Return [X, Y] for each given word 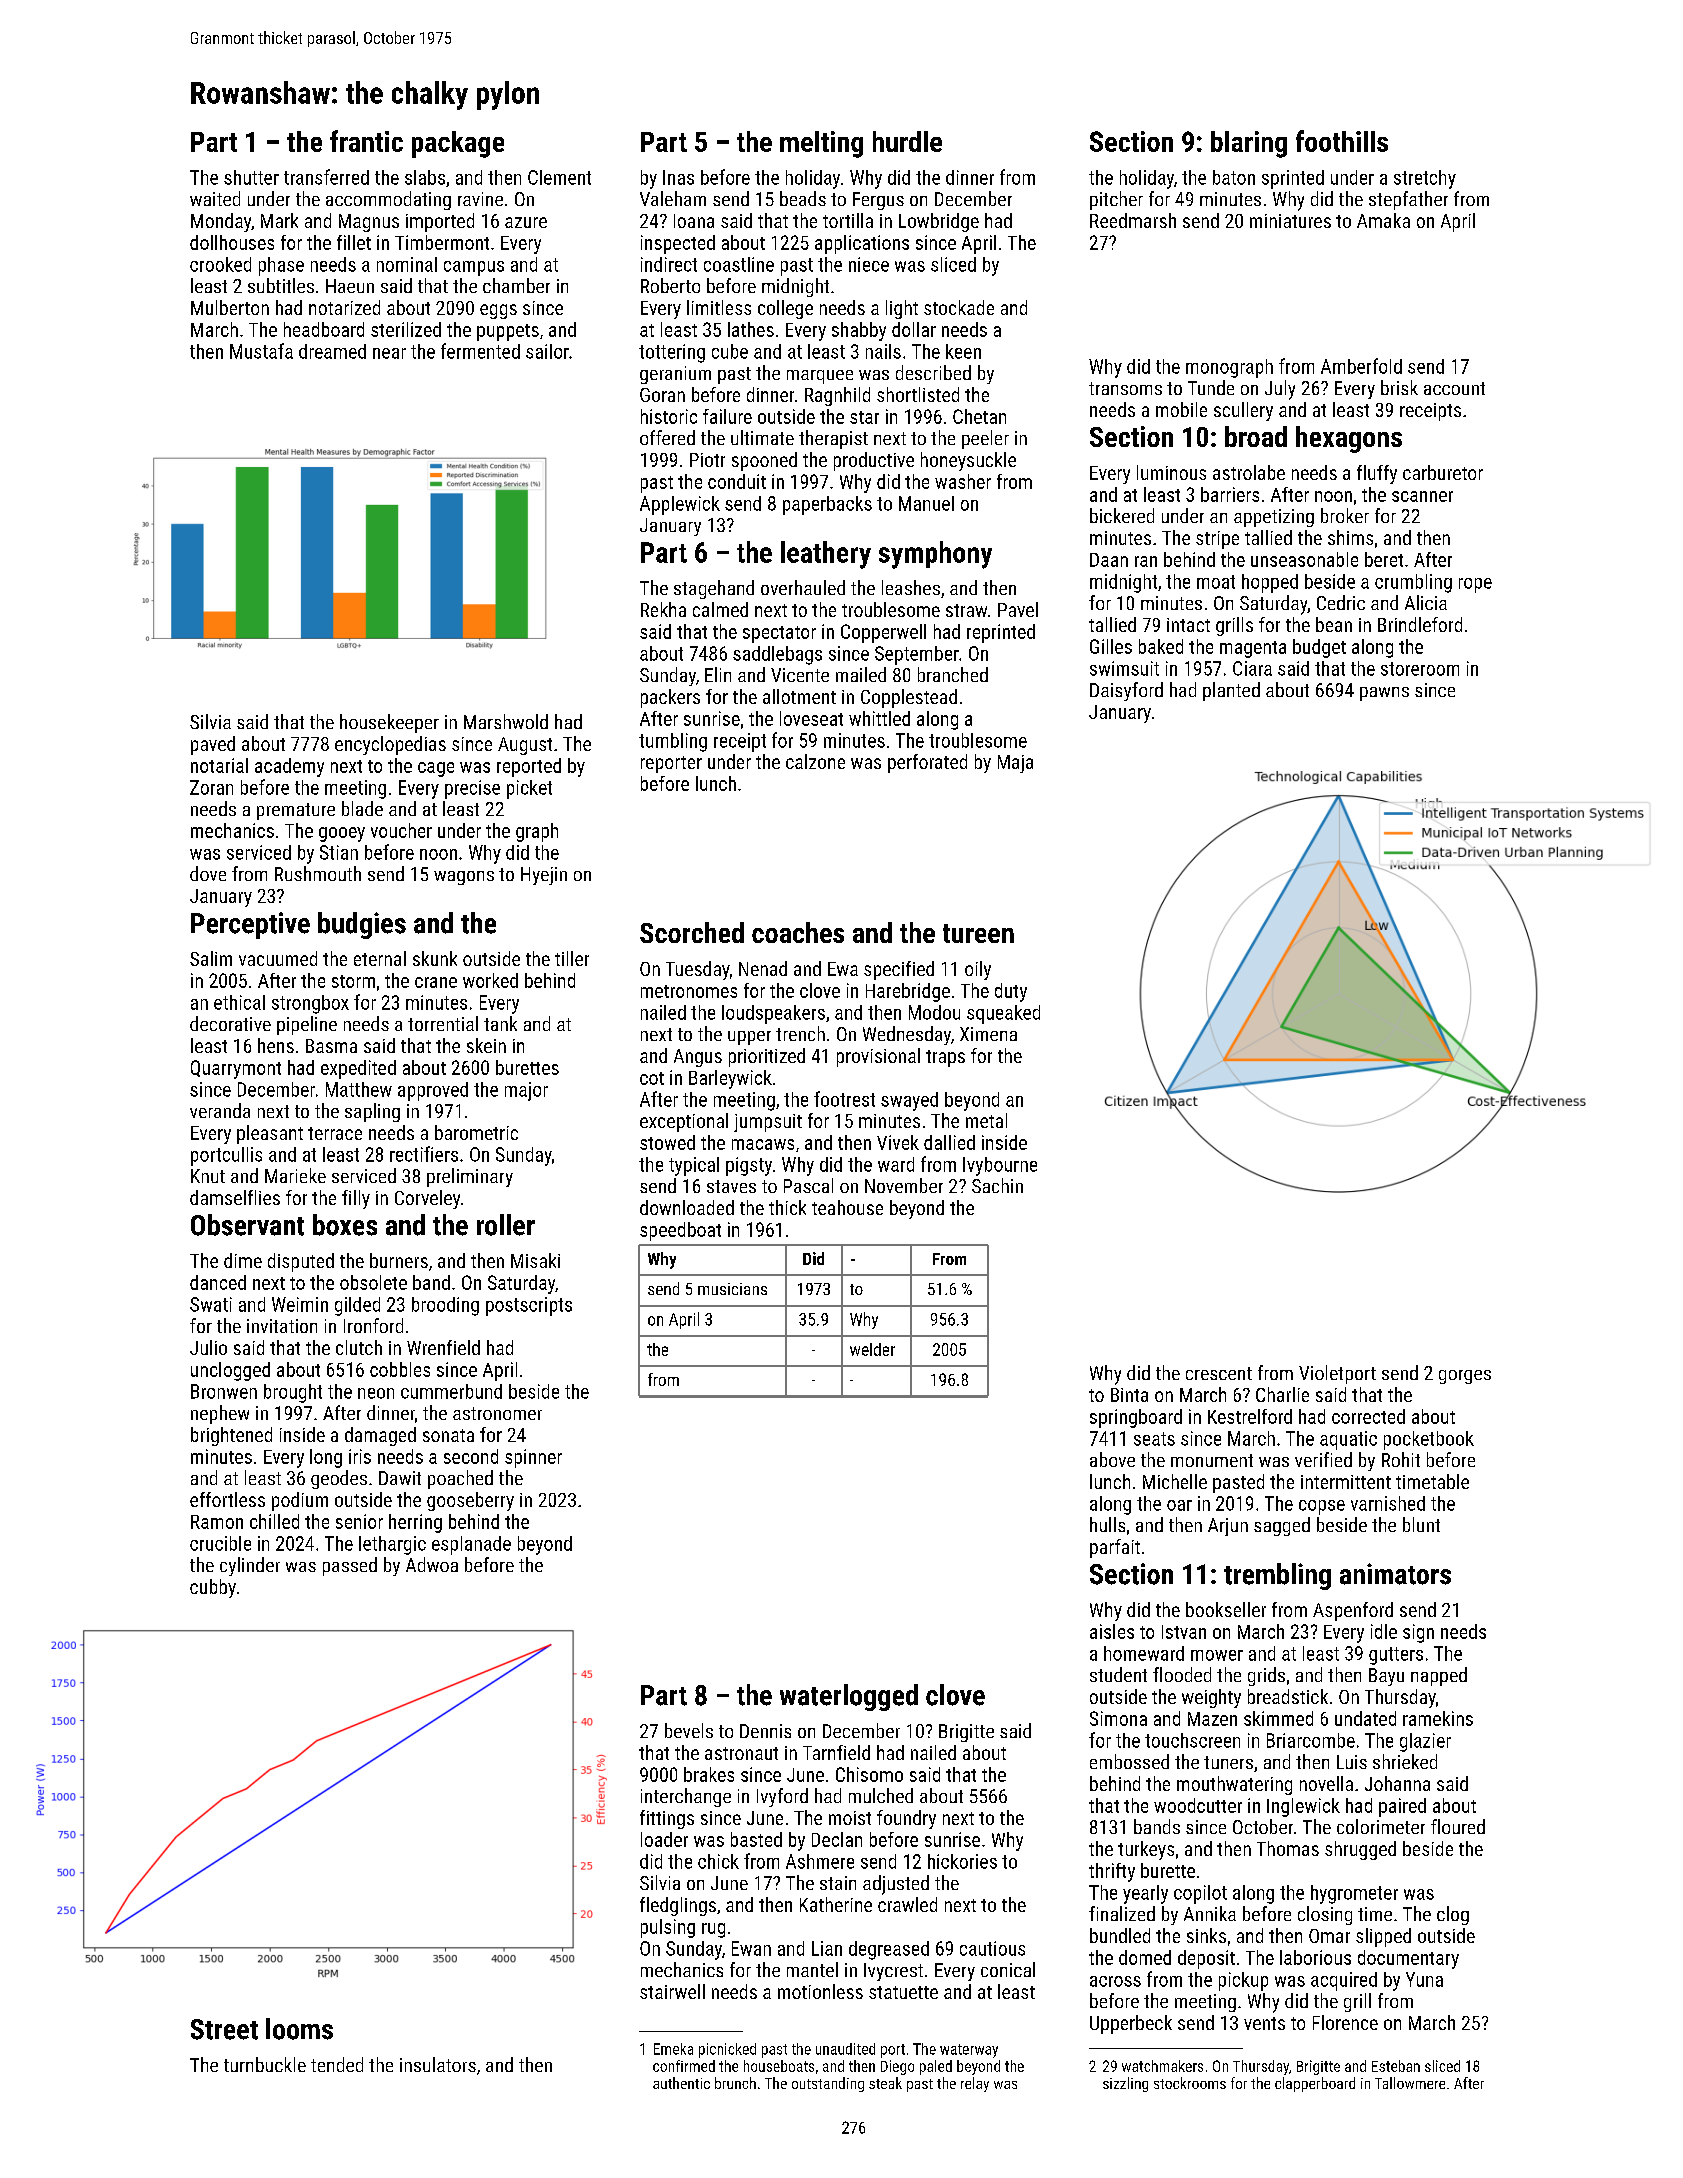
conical [1008, 1969]
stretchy [1425, 179]
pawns [1384, 694]
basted [756, 1839]
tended [337, 2064]
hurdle [907, 141]
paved [213, 745]
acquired [1344, 1981]
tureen [978, 933]
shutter [251, 177]
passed [350, 1566]
